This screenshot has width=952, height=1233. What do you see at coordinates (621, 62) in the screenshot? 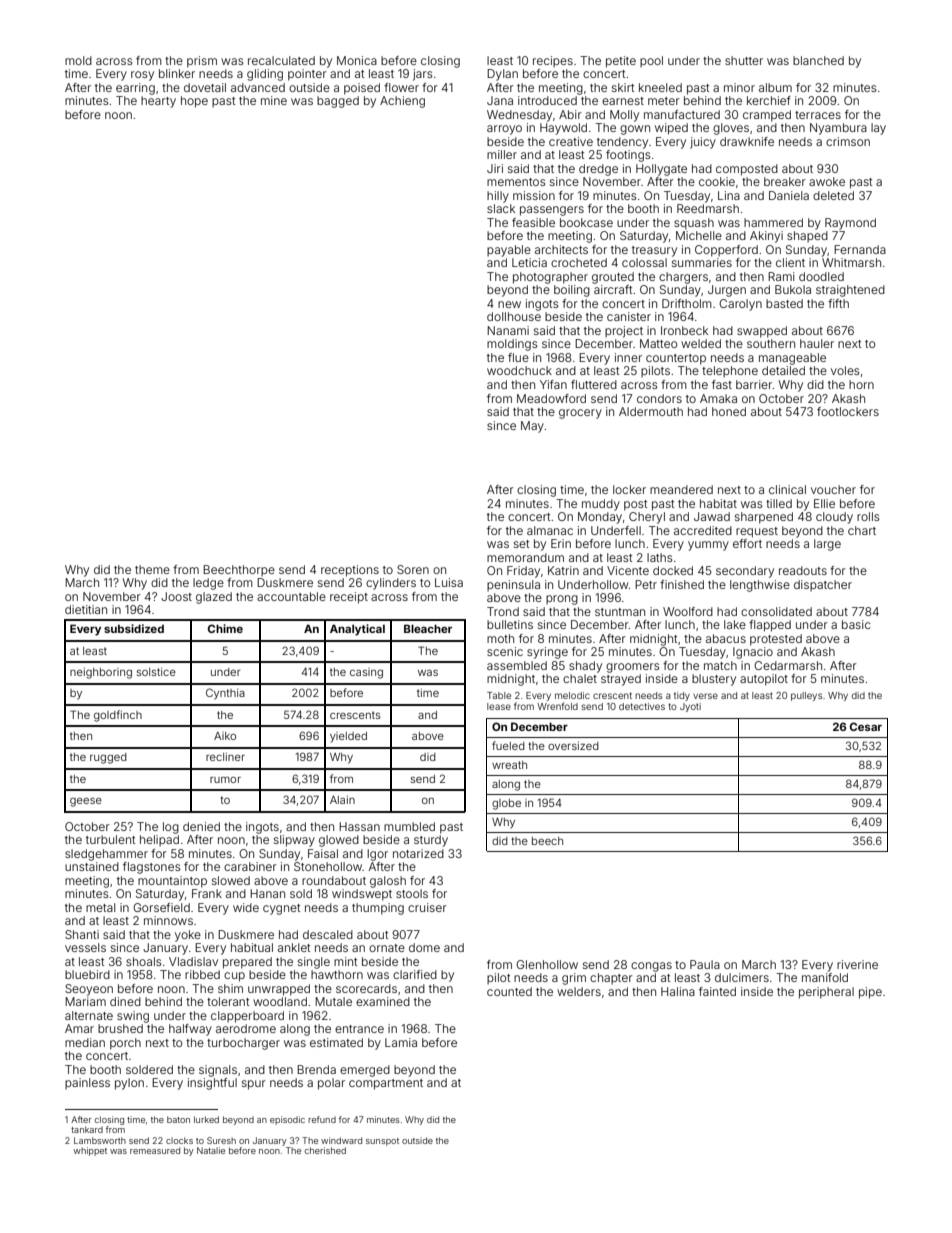
I see `petite` at bounding box center [621, 62].
